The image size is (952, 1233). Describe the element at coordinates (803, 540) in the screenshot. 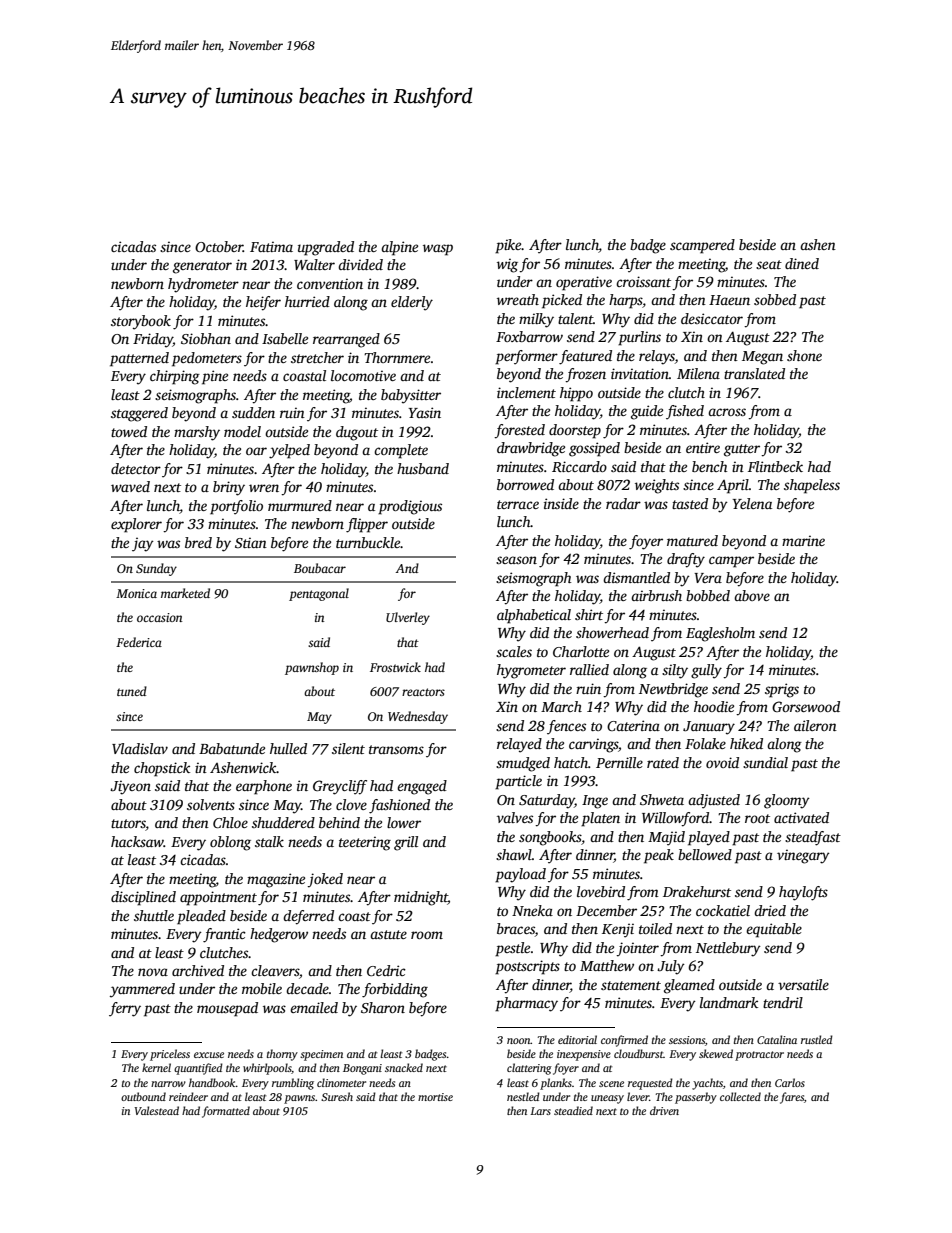

I see `marine` at that location.
